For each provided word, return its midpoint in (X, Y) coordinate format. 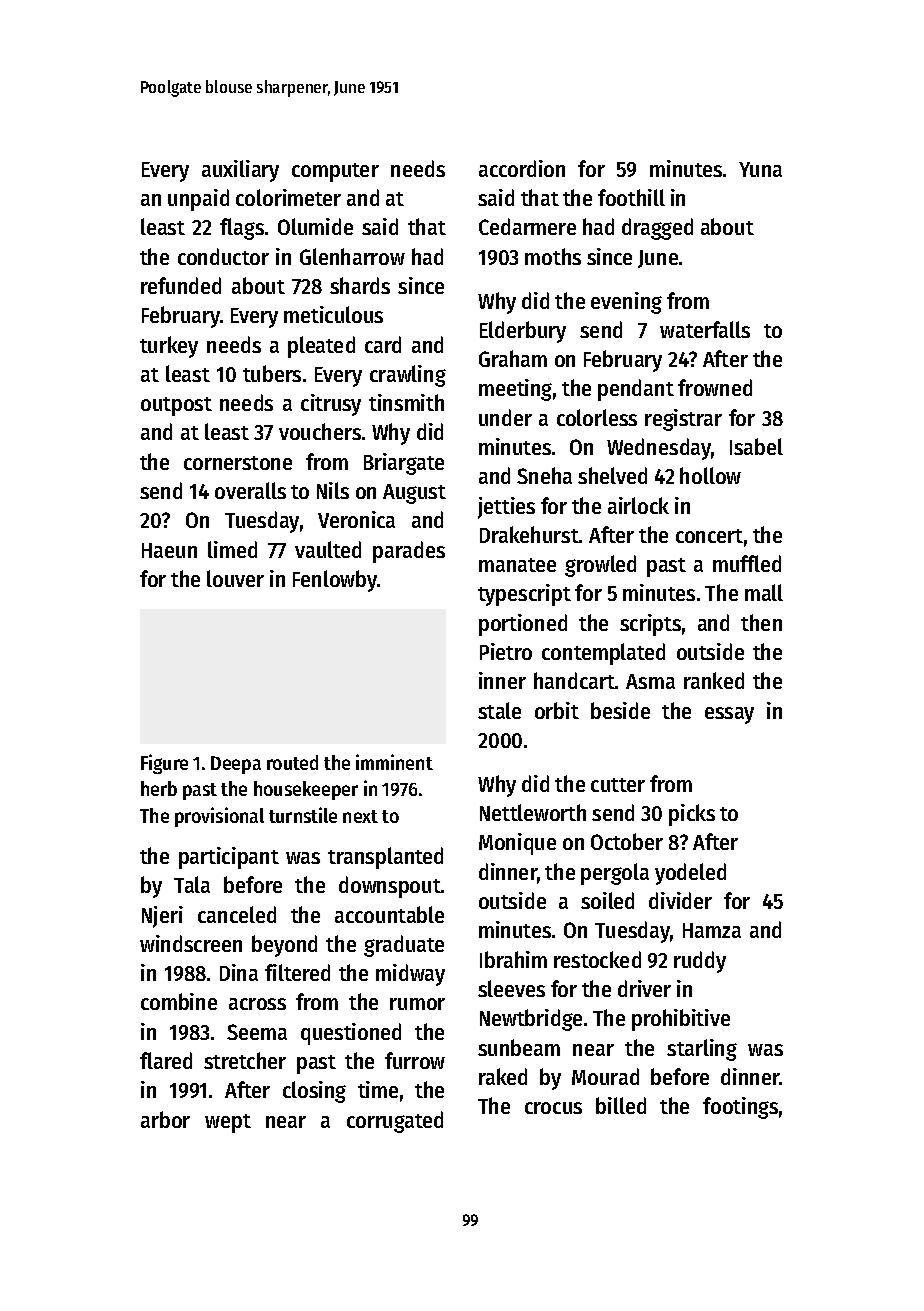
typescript (524, 595)
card (383, 344)
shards (360, 285)
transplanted (385, 858)
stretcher (245, 1060)
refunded (181, 285)
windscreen (191, 943)
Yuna (760, 169)
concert (709, 536)
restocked (597, 959)
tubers (272, 373)
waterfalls (705, 329)
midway (410, 975)
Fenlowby (335, 581)
